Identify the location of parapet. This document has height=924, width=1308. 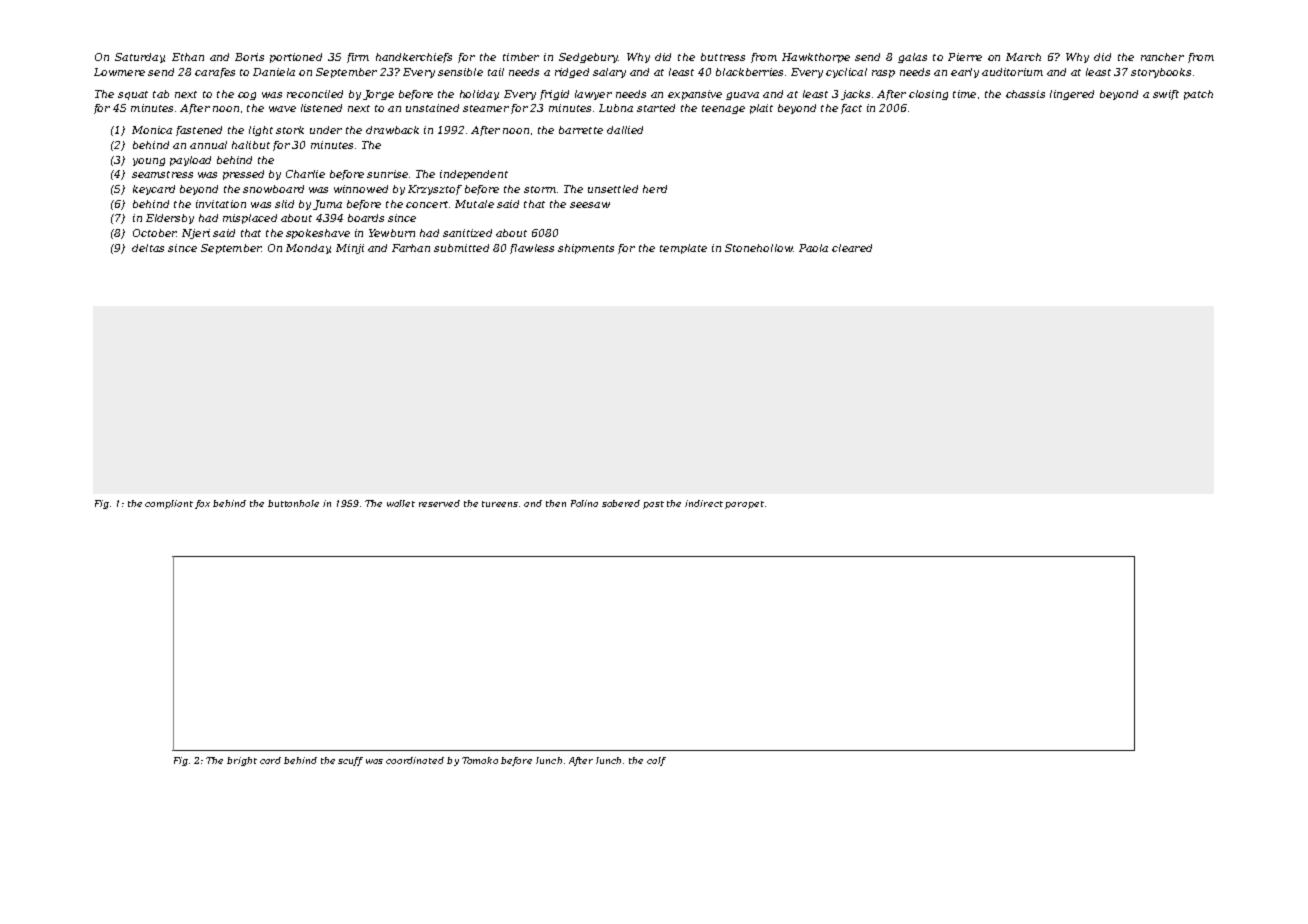
(744, 505).
